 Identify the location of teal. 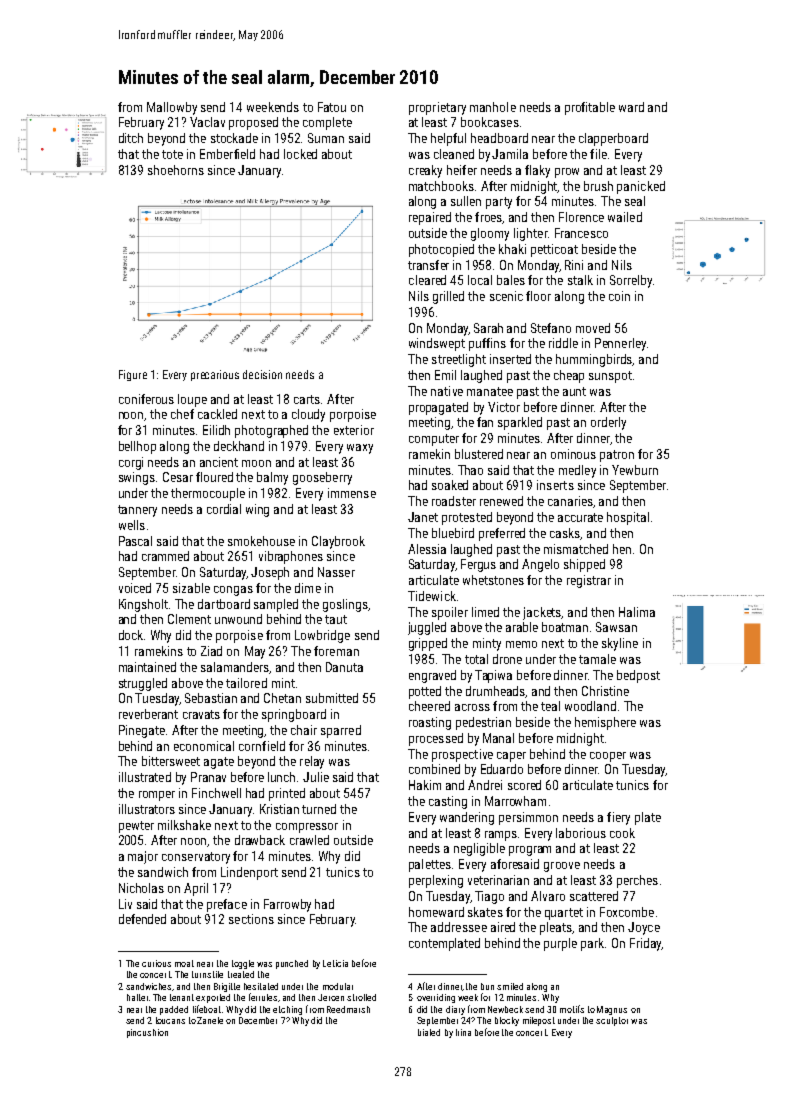
(550, 706).
